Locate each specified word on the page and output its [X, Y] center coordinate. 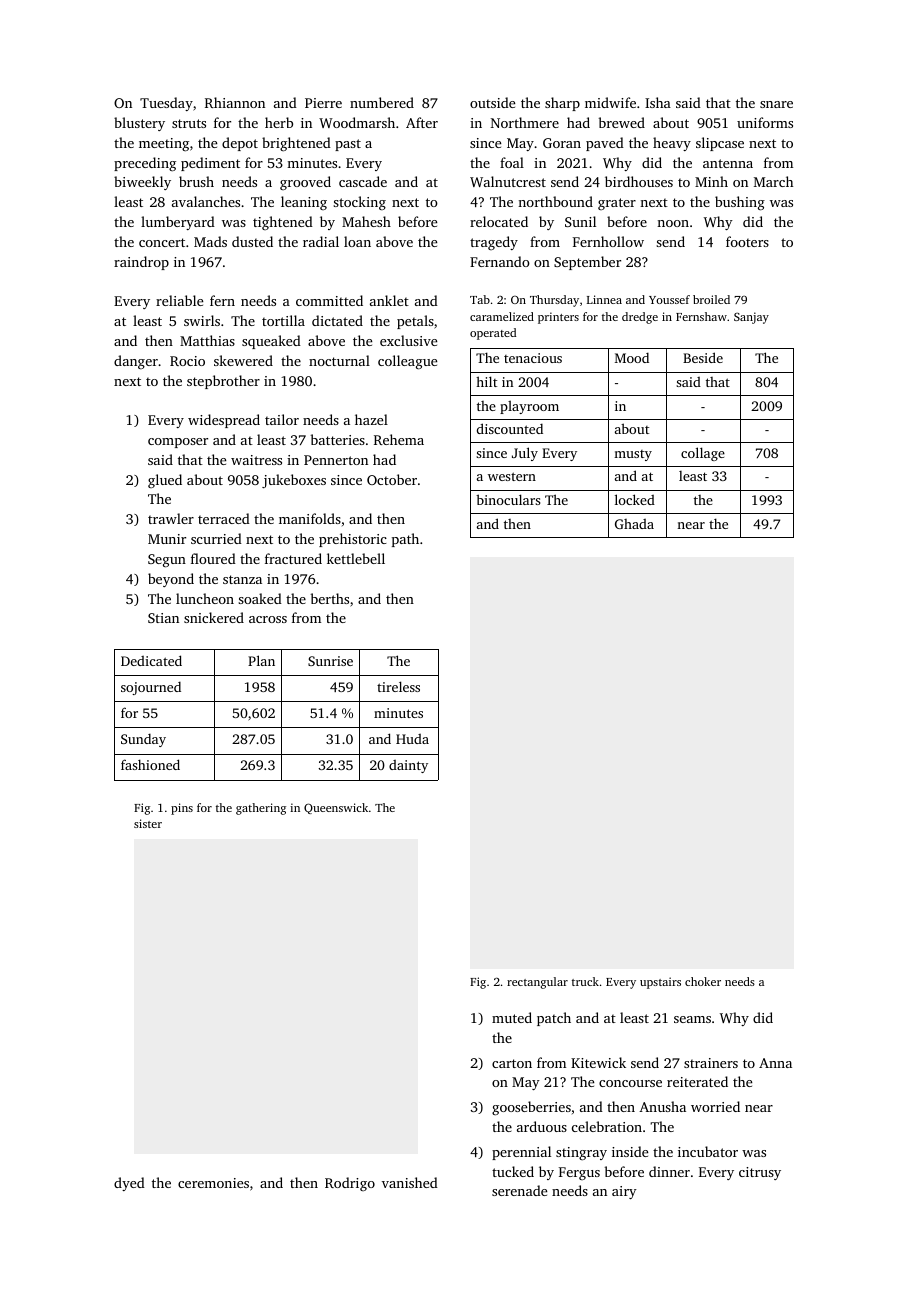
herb [279, 122]
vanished [410, 1182]
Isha [658, 102]
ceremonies [213, 1183]
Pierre [323, 103]
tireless [398, 686]
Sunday [143, 740]
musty [633, 455]
